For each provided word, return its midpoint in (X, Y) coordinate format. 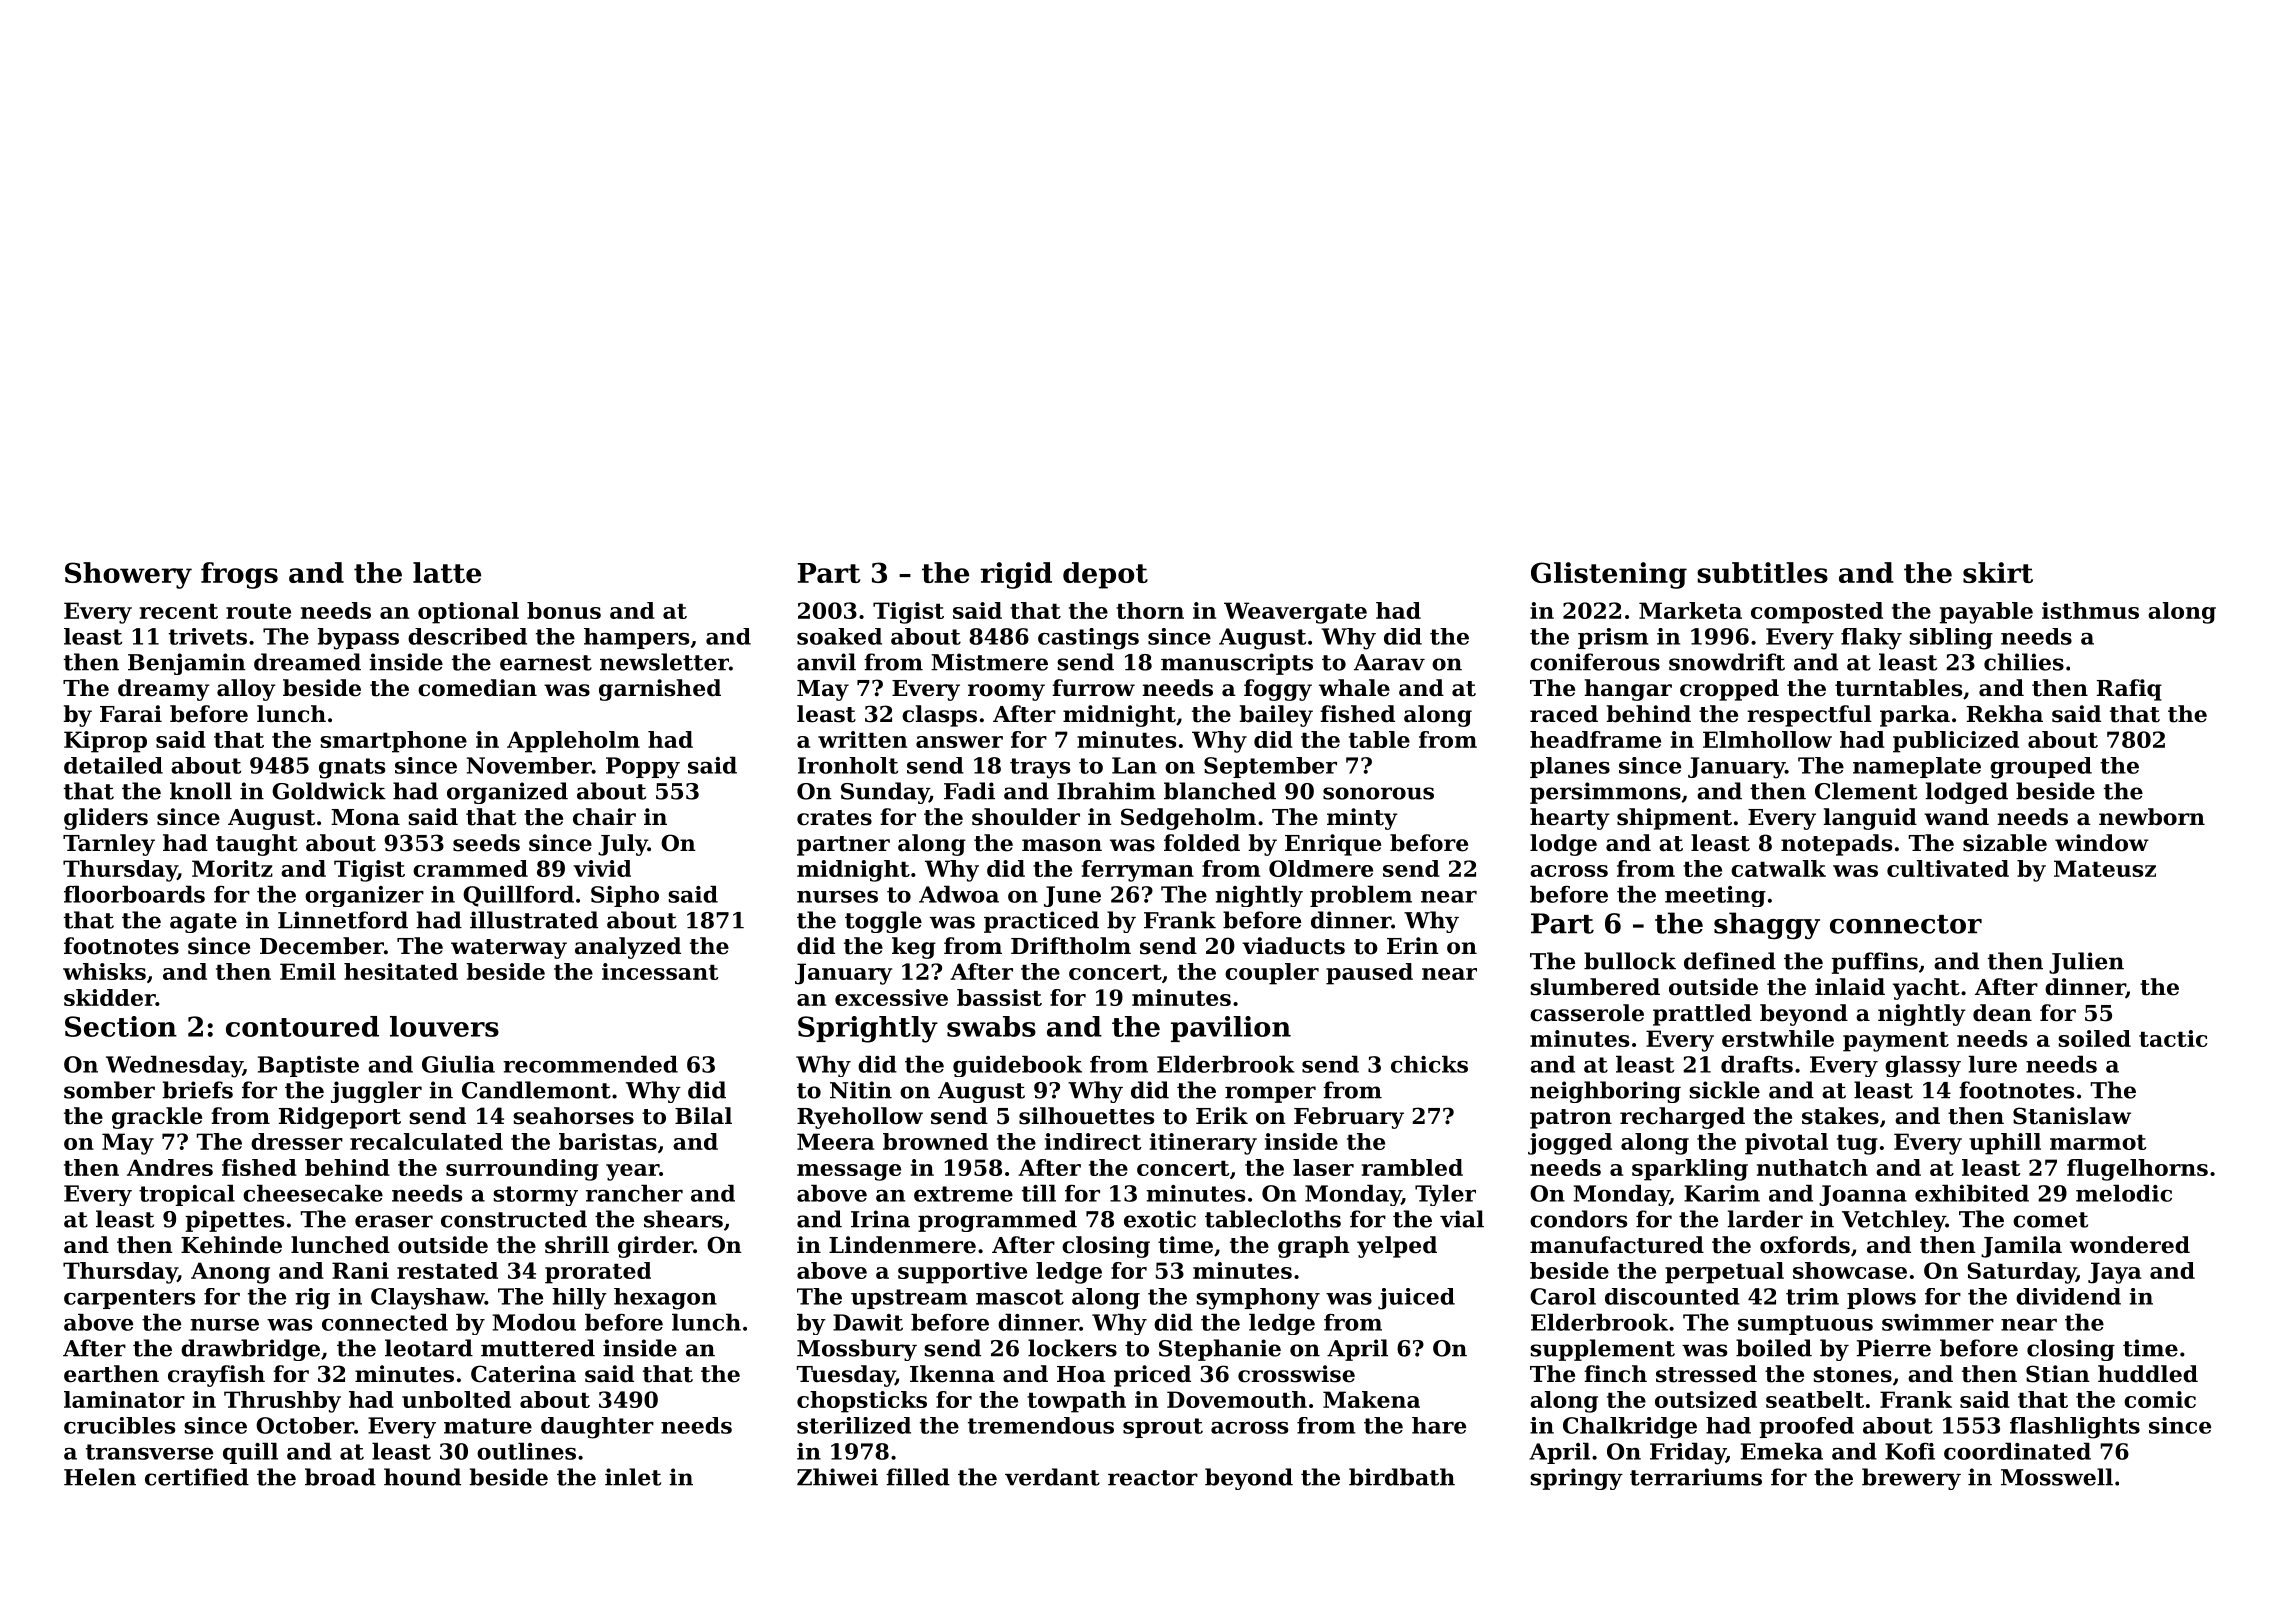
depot (1105, 575)
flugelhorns (2137, 1170)
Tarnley (109, 845)
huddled (2148, 1374)
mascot (1020, 1297)
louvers (444, 1026)
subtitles (1762, 572)
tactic (2173, 1038)
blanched (1220, 791)
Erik (1222, 1115)
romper (1270, 1094)
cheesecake (313, 1193)
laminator (124, 1399)
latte (447, 572)
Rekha (2005, 714)
